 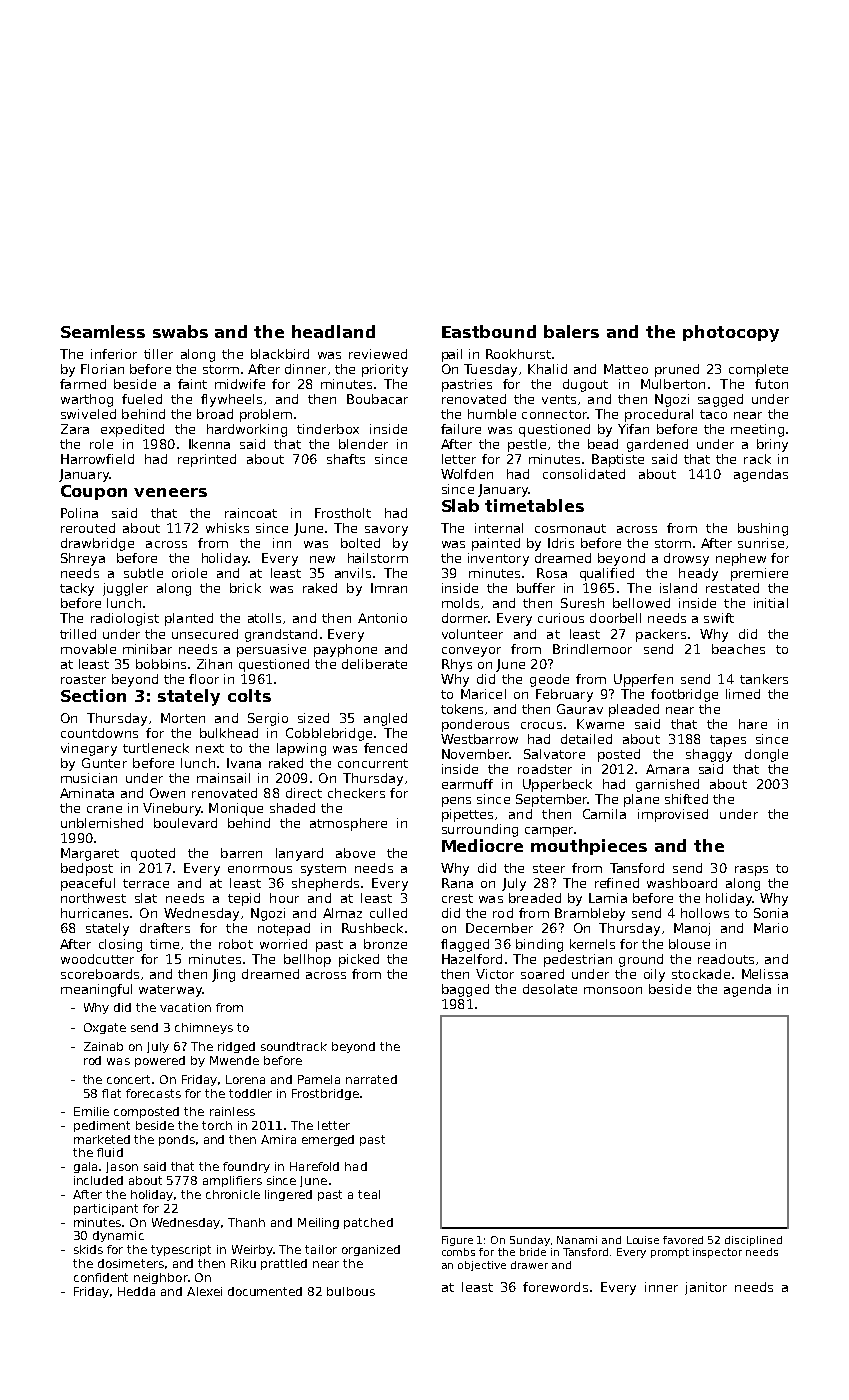 I want to click on balers, so click(x=571, y=331).
